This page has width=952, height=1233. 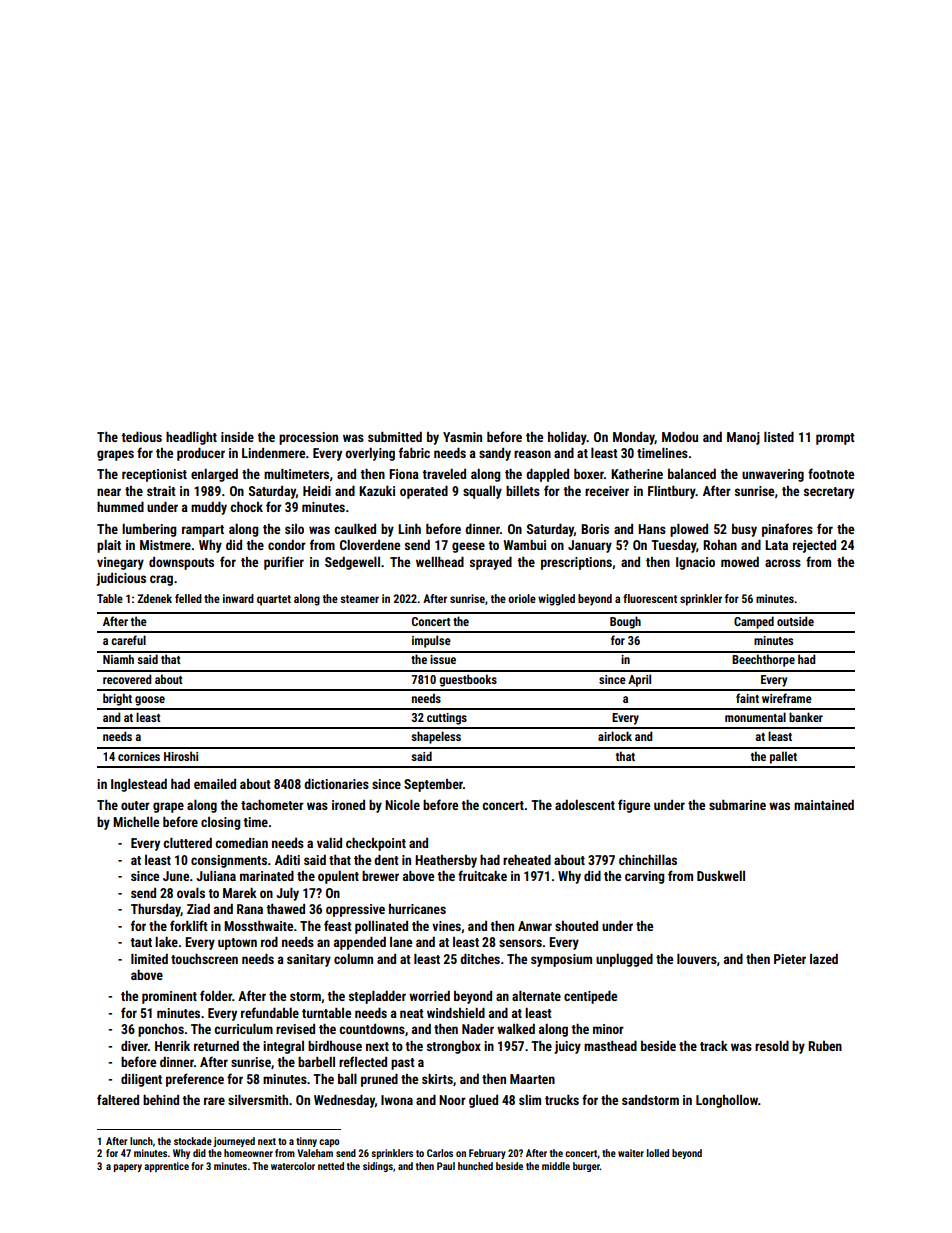 I want to click on Pieter, so click(x=790, y=959).
